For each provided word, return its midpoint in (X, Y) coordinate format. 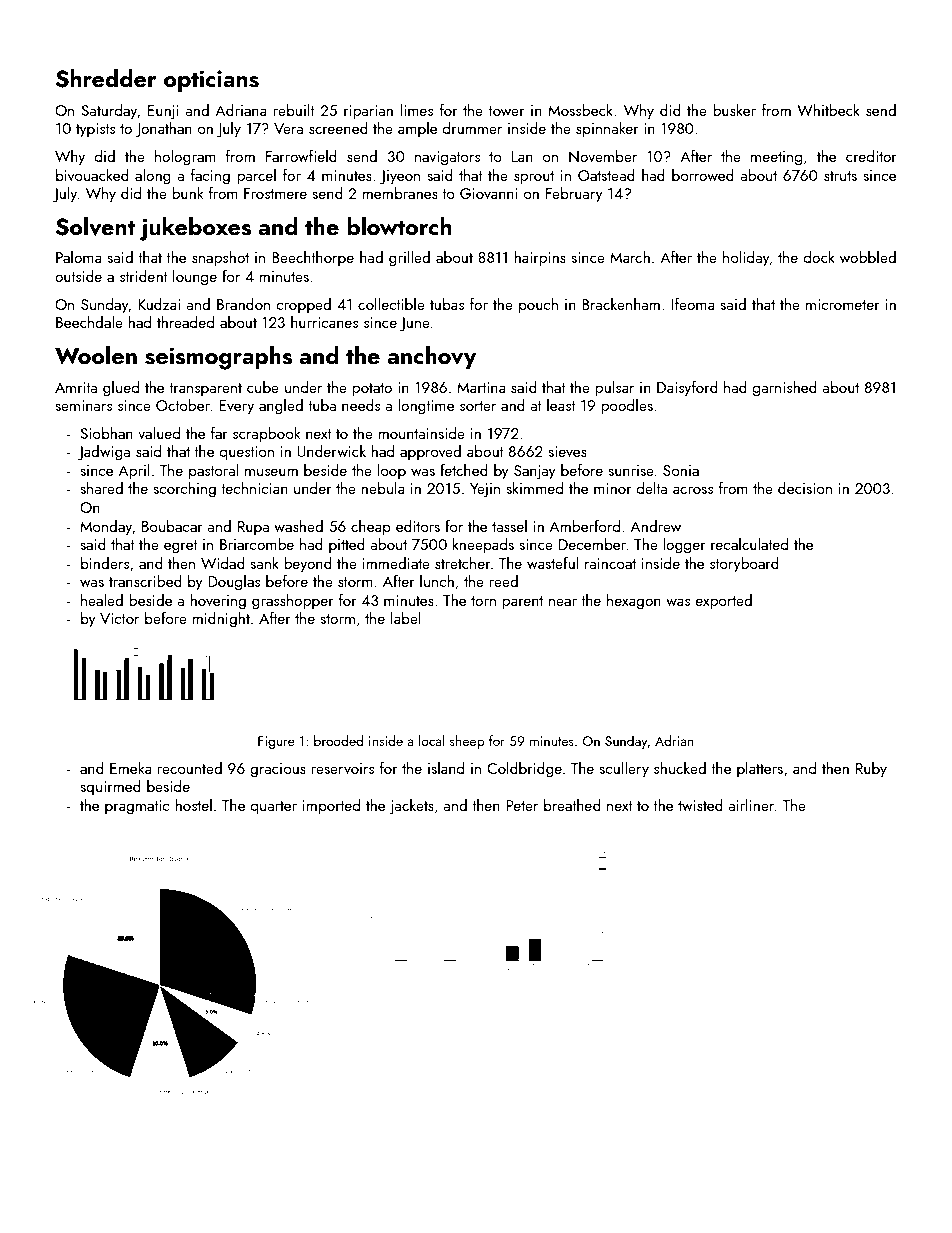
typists (95, 130)
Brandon (243, 304)
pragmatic (137, 807)
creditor (871, 156)
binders (105, 563)
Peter (522, 805)
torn (483, 601)
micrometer (843, 304)
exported (724, 601)
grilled (409, 259)
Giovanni (489, 193)
